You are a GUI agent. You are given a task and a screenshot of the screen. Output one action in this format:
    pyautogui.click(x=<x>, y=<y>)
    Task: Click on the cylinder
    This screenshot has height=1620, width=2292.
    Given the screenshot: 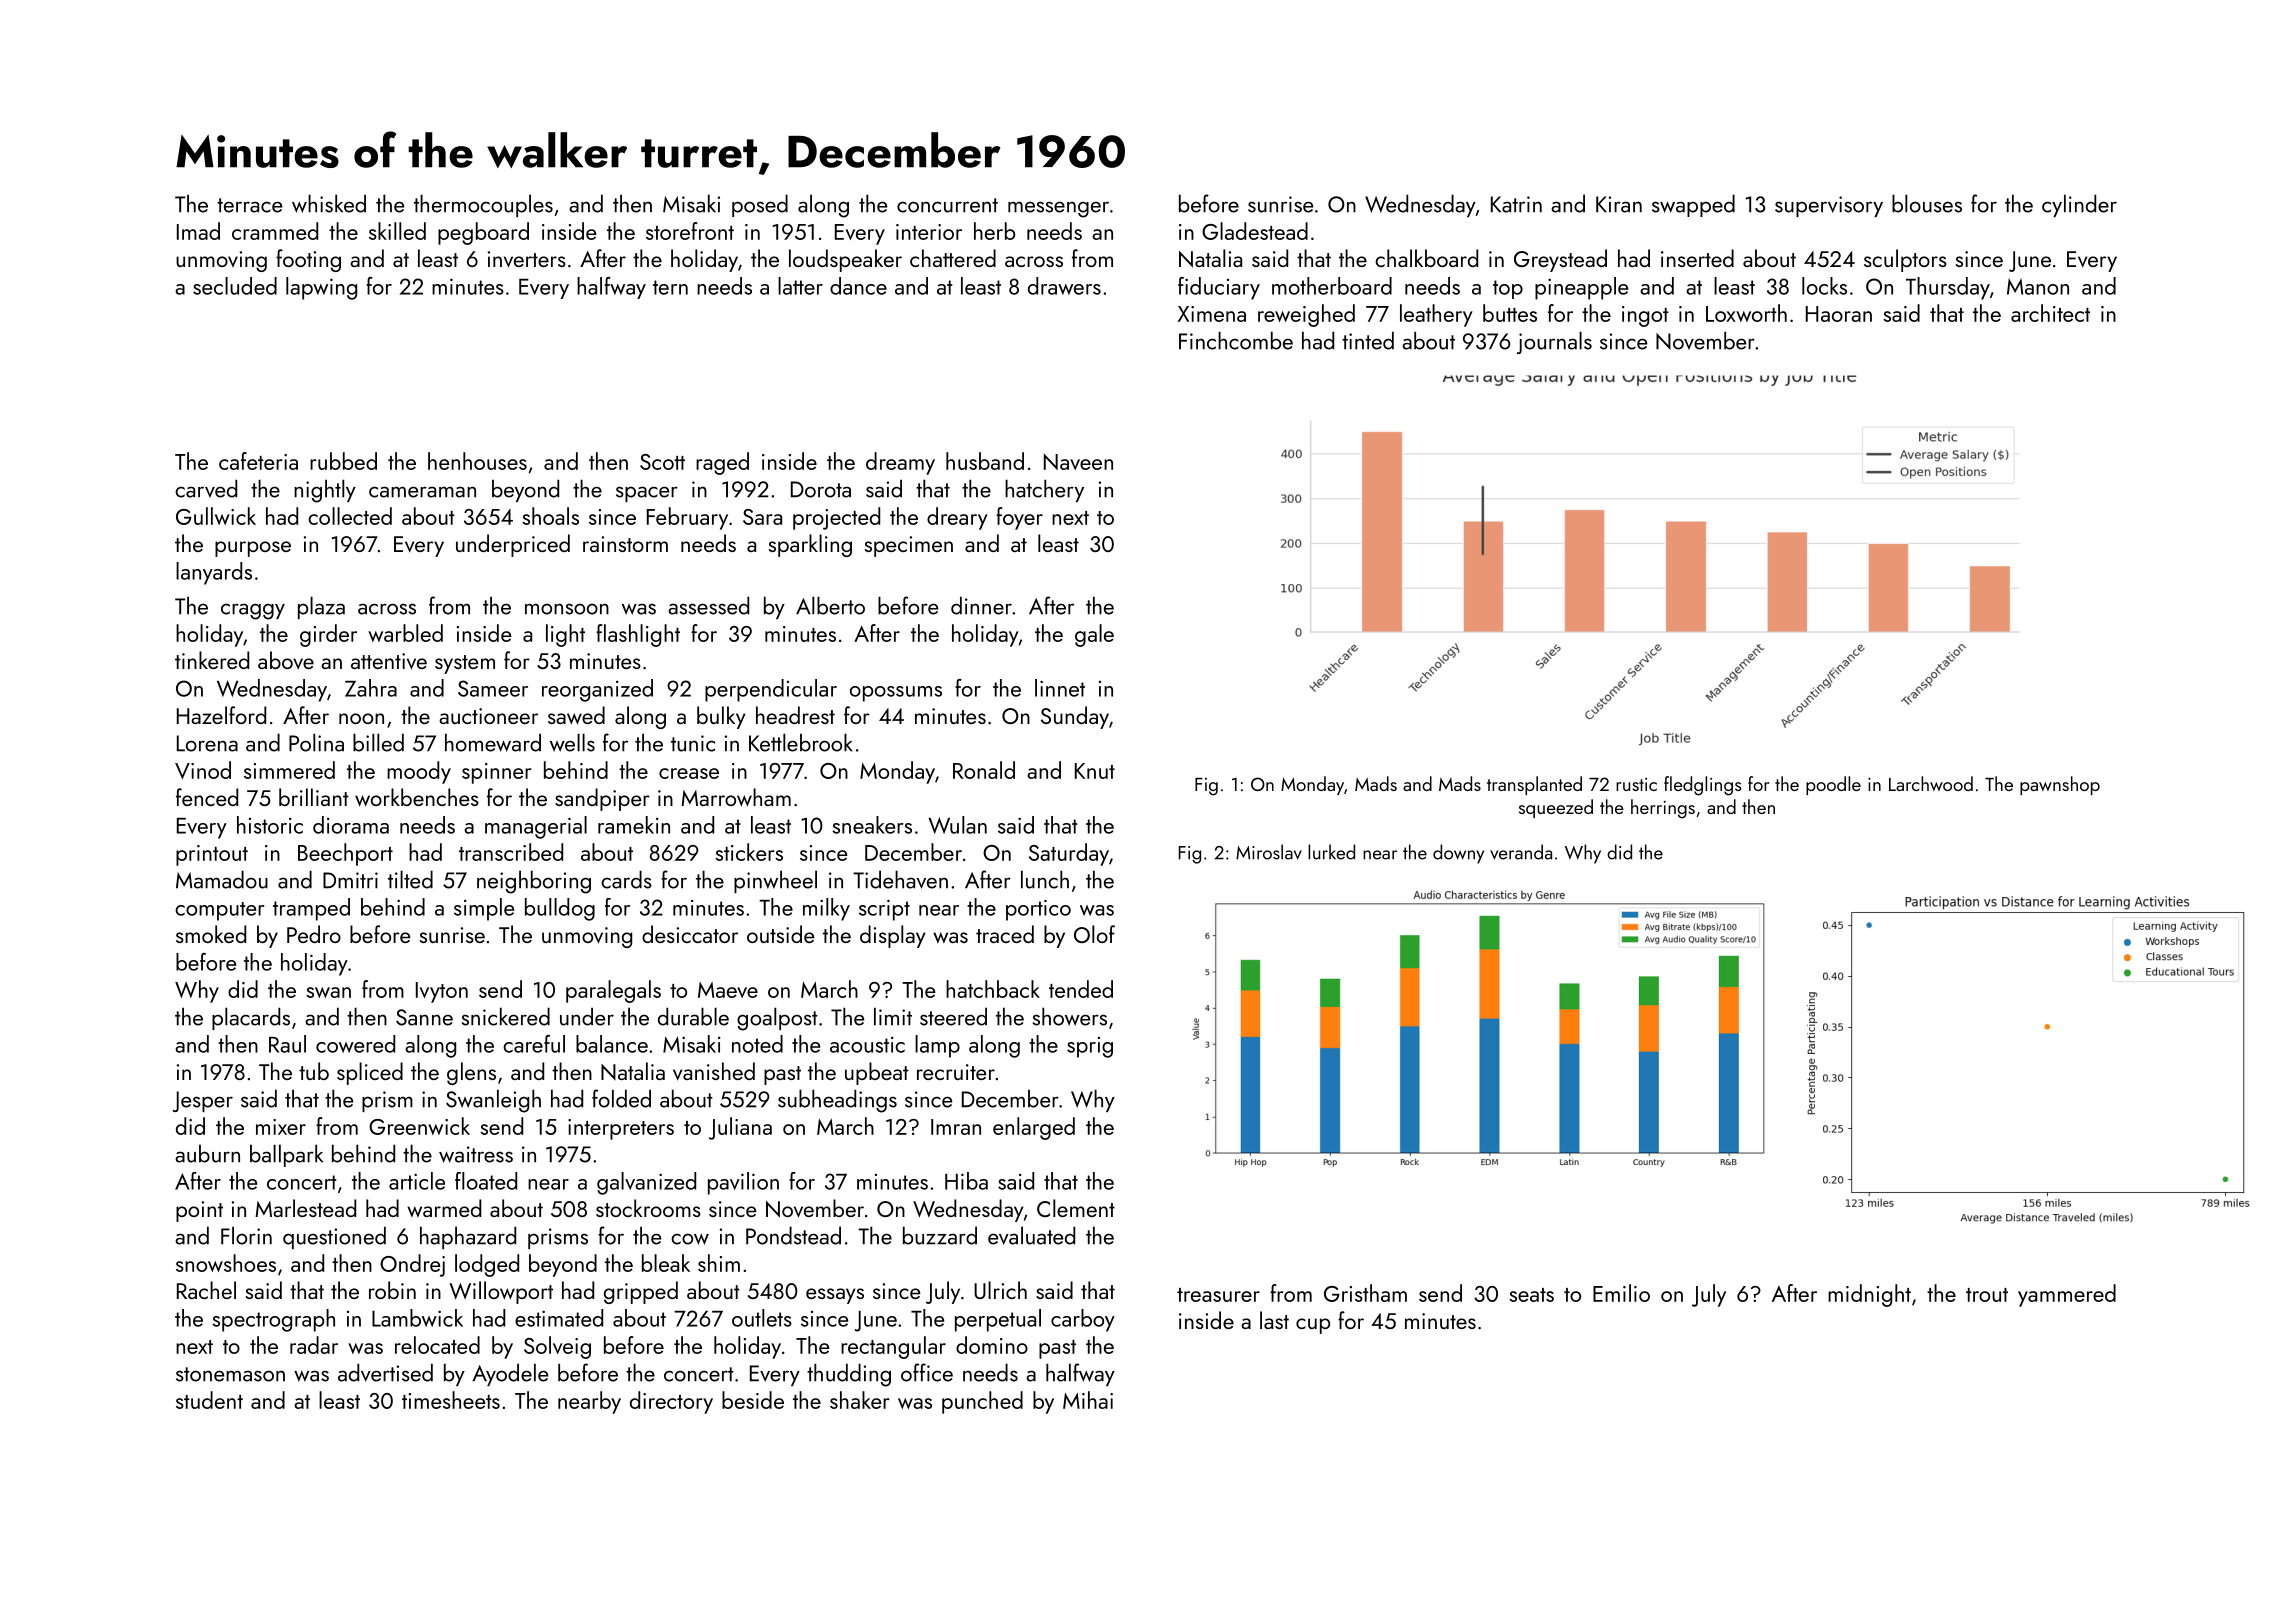 What is the action you would take?
    pyautogui.click(x=2079, y=205)
